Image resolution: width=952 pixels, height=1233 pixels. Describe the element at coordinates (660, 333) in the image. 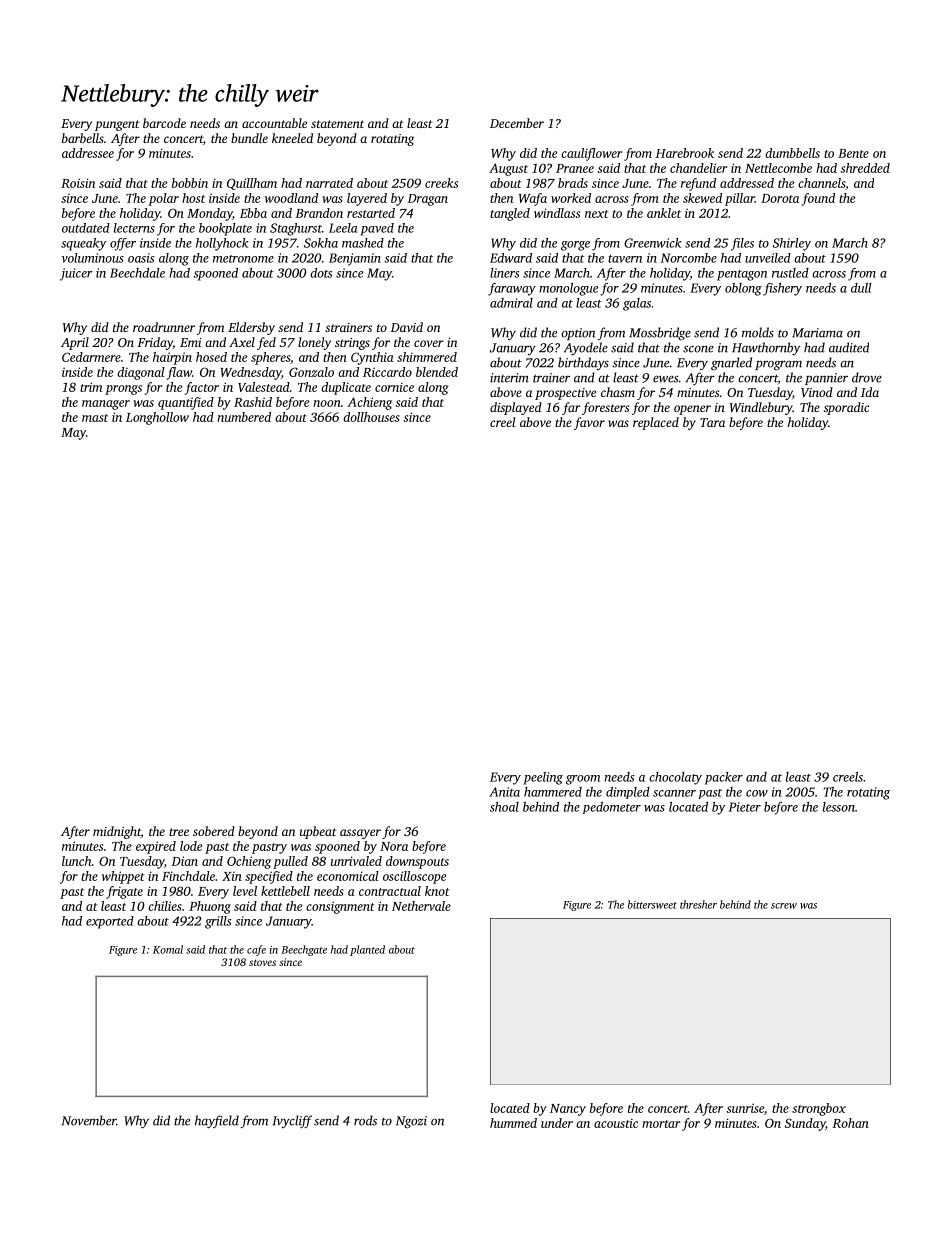

I see `Mossbridge` at that location.
